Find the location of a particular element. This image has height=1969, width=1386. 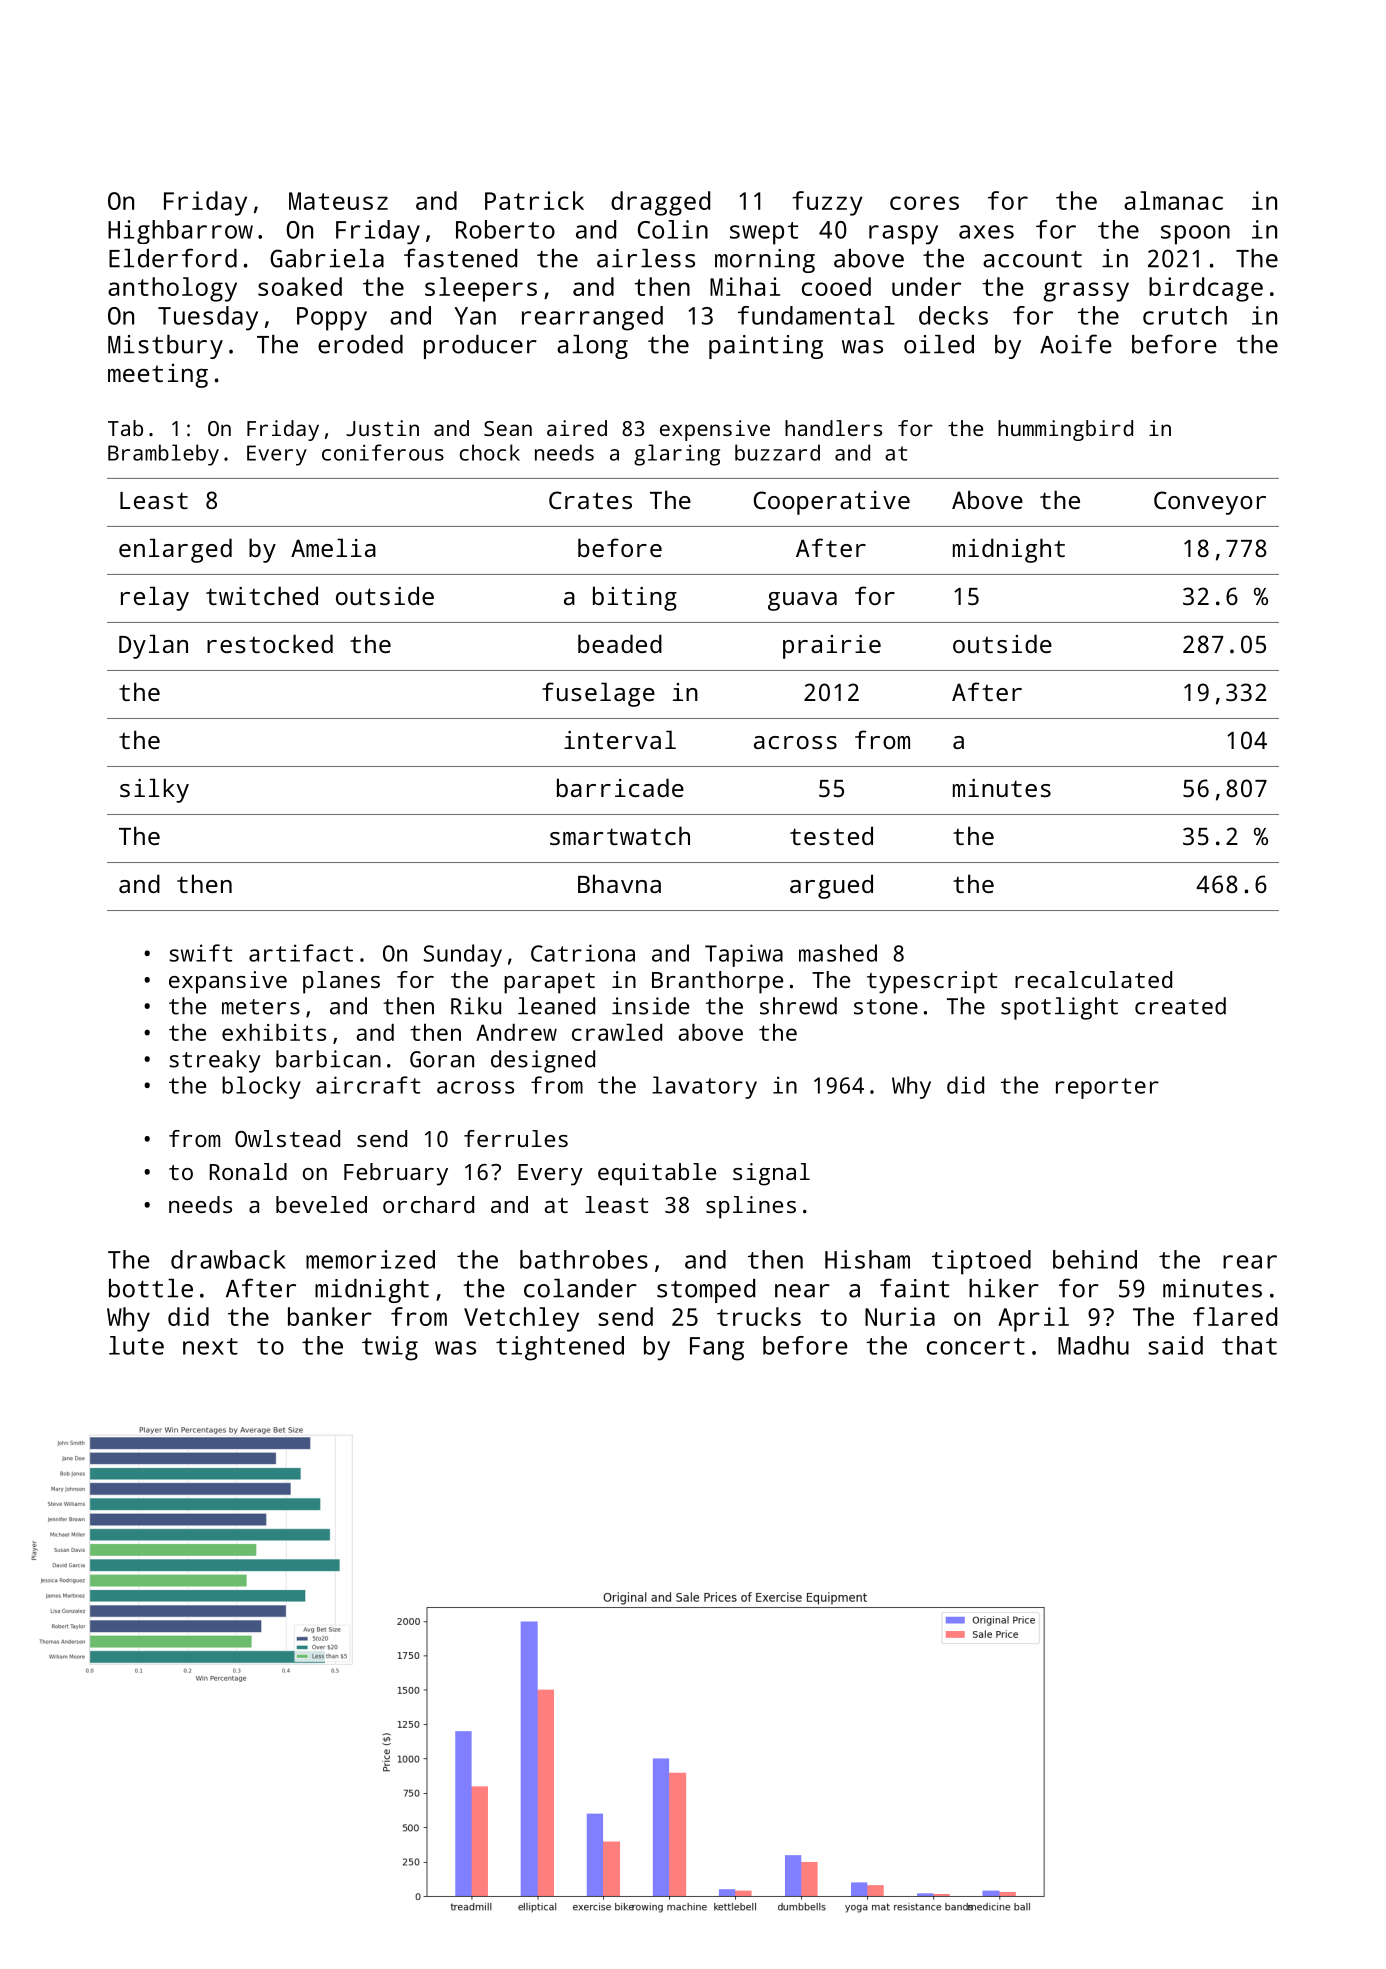

silky is located at coordinates (154, 790).
